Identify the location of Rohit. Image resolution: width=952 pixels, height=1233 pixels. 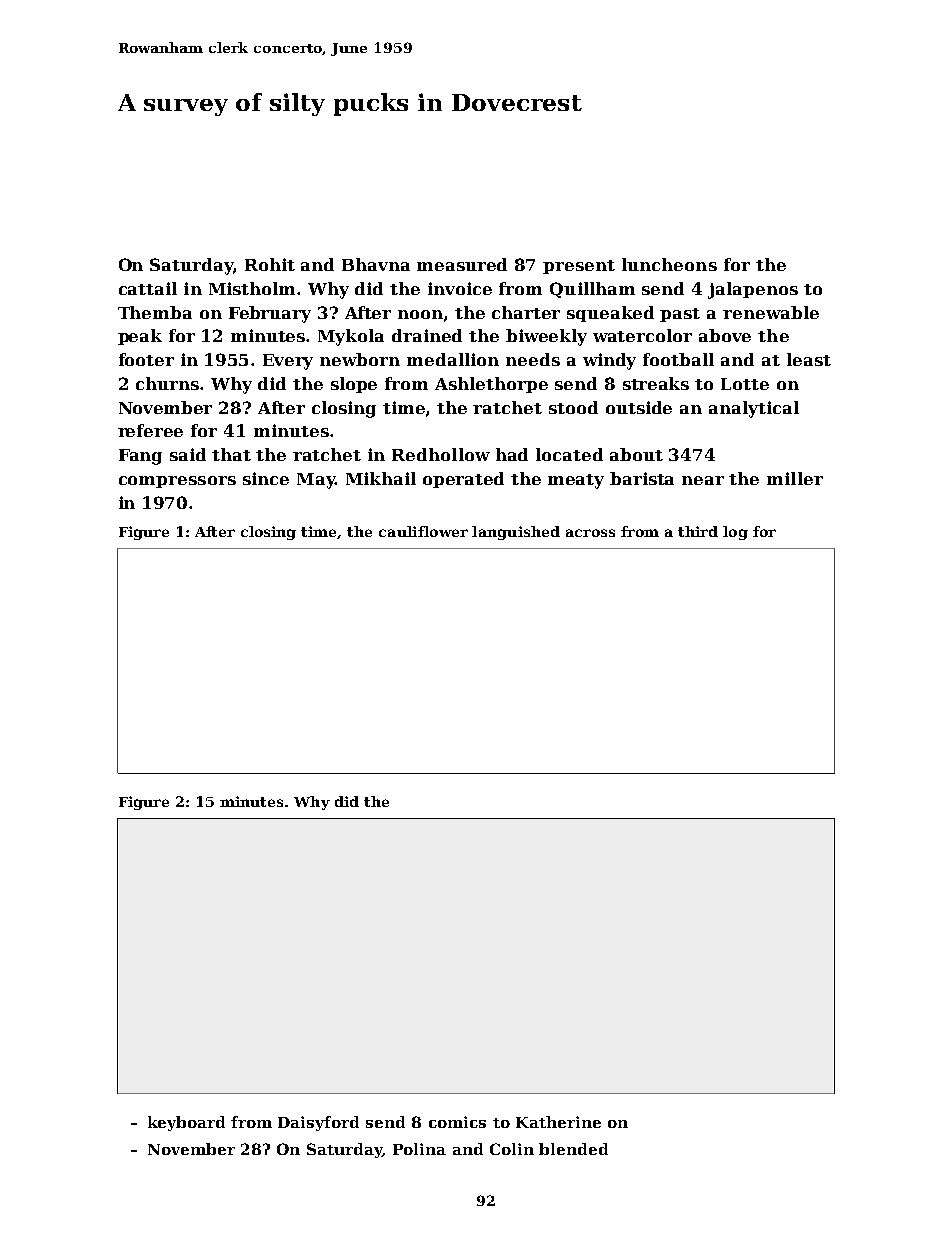
(270, 264).
